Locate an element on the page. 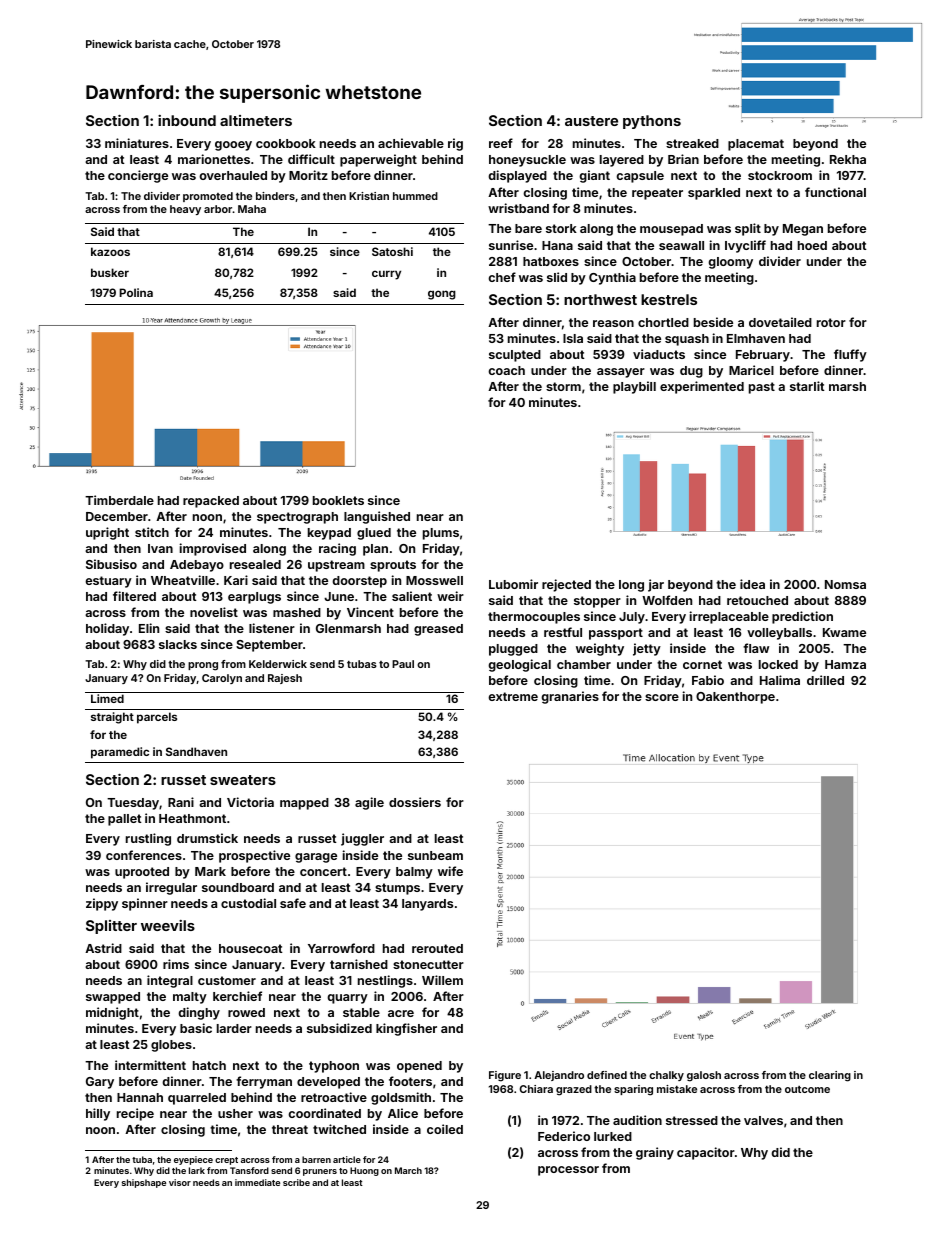 Image resolution: width=952 pixels, height=1233 pixels. hummed is located at coordinates (415, 196).
